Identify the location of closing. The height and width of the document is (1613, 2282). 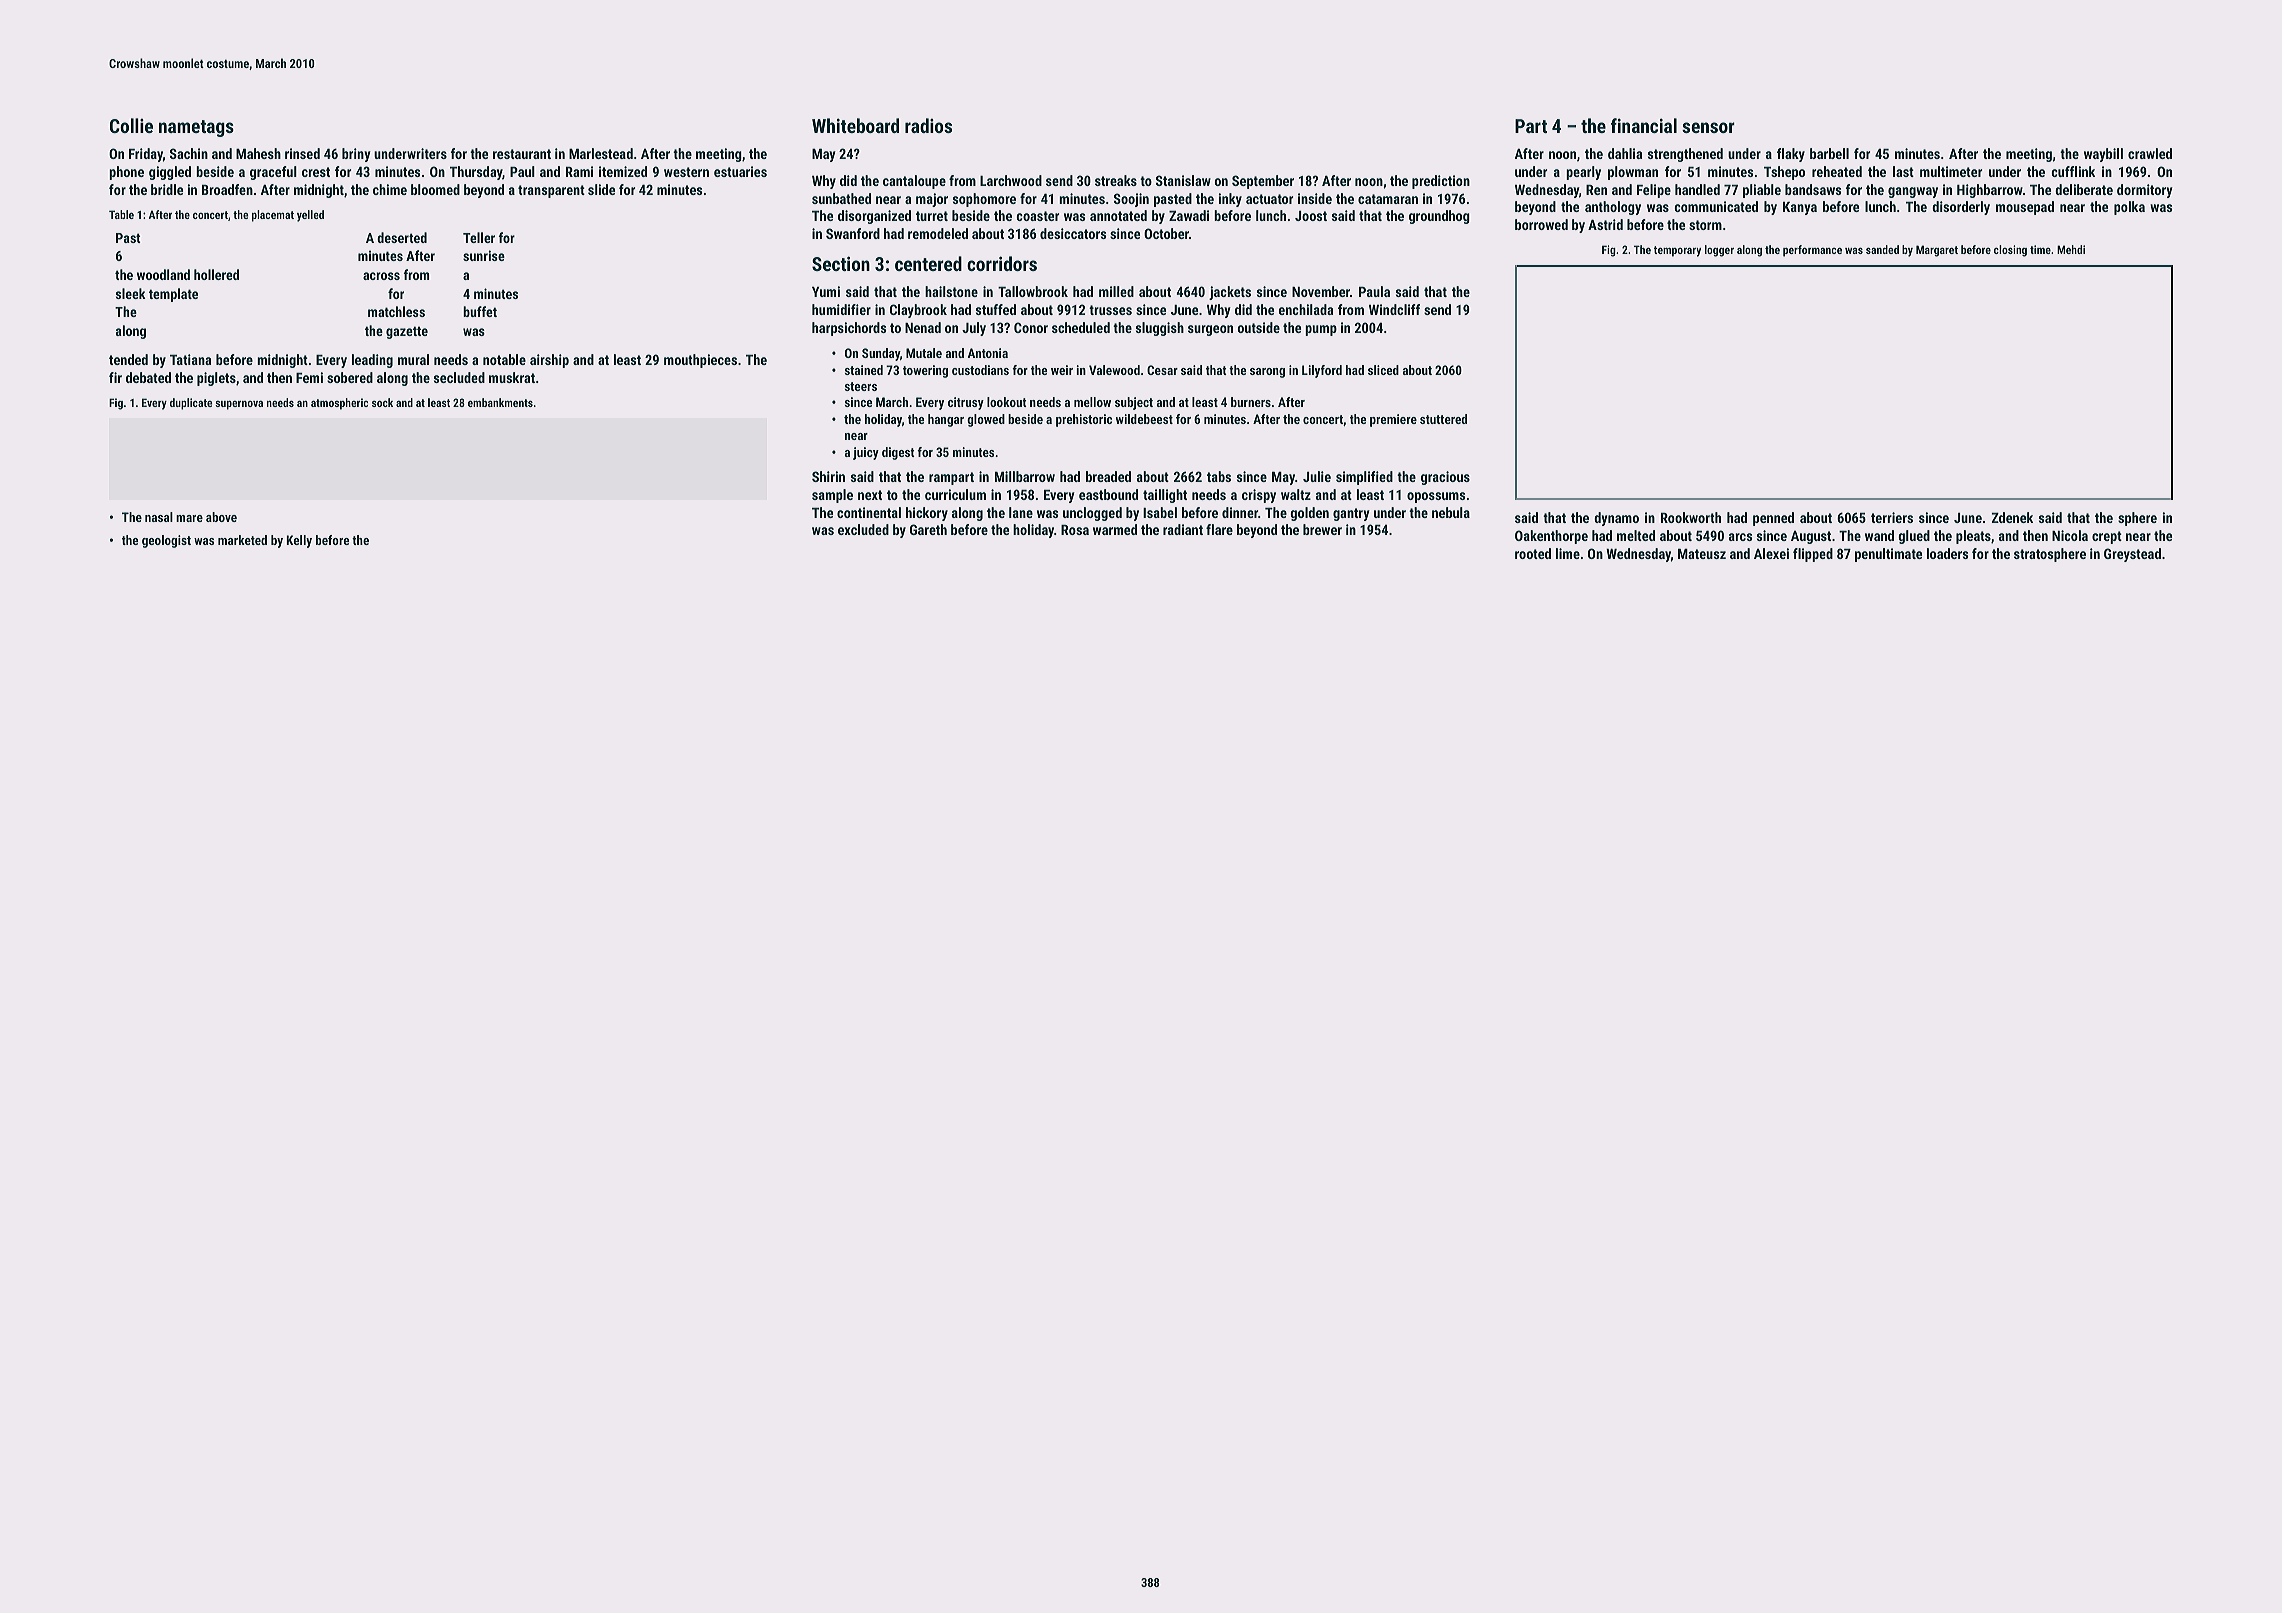
(2010, 251).
